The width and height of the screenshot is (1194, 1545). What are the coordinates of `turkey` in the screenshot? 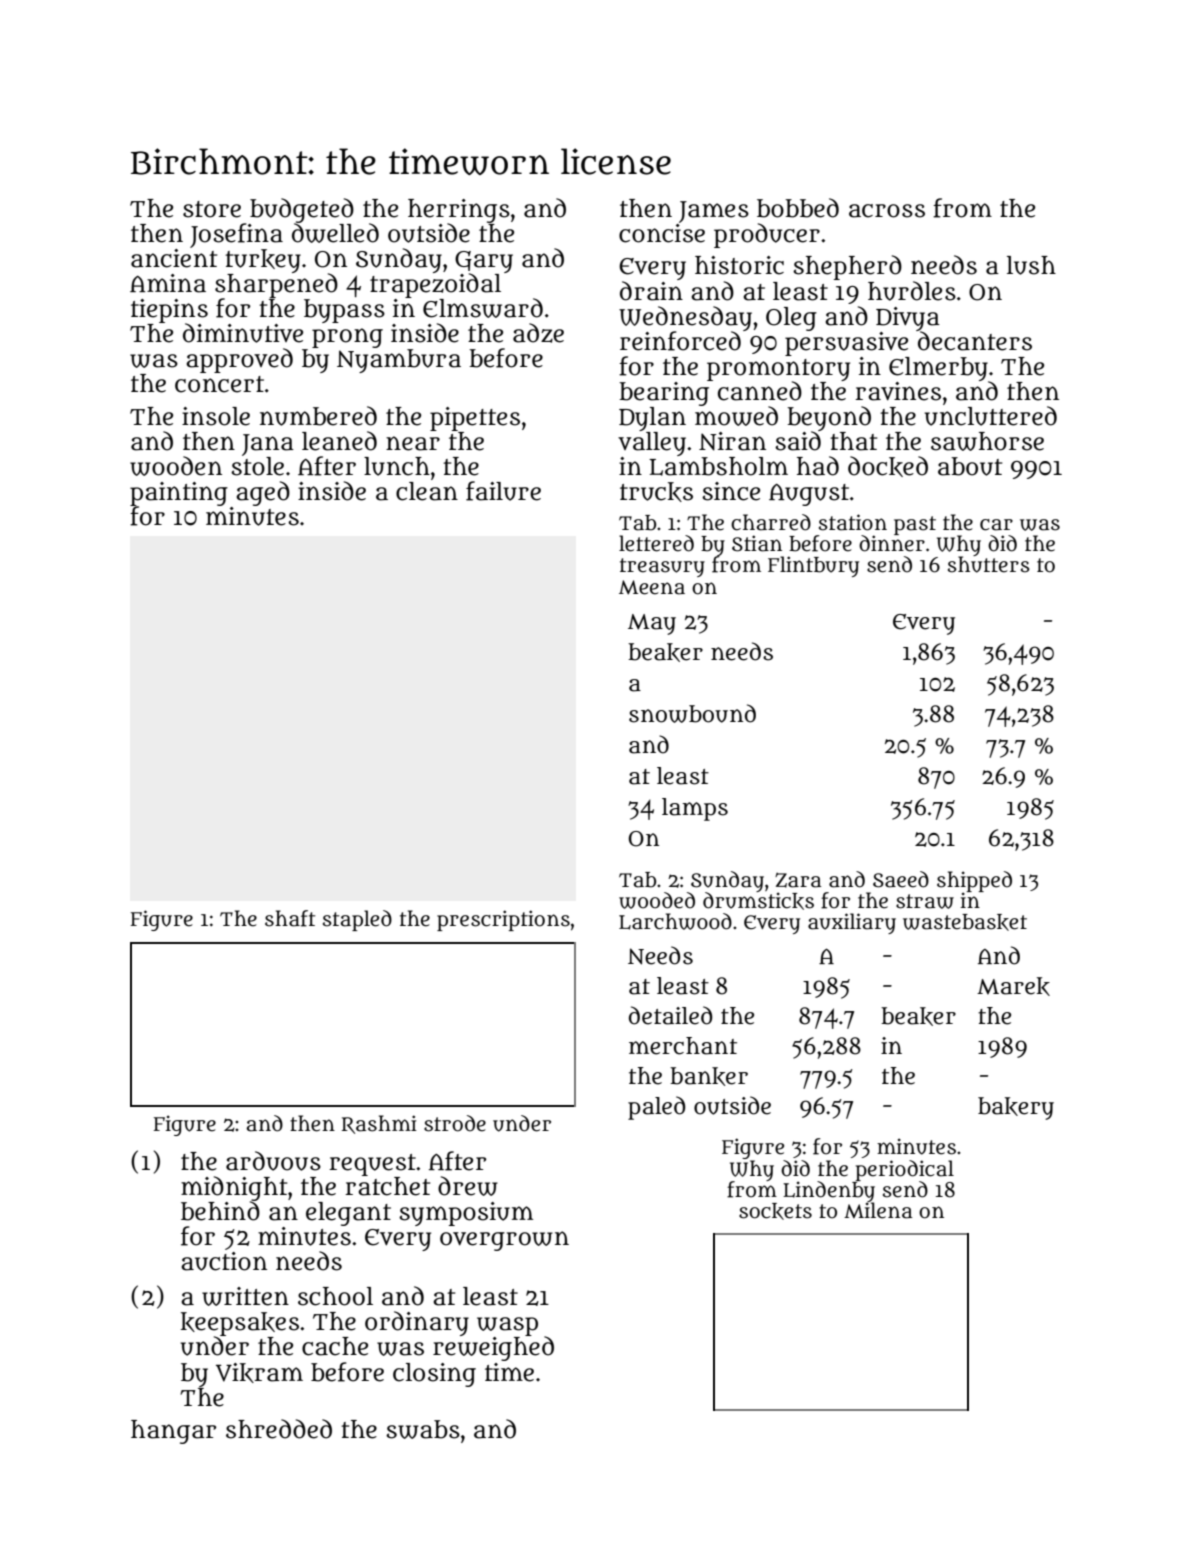 It's located at (263, 261).
